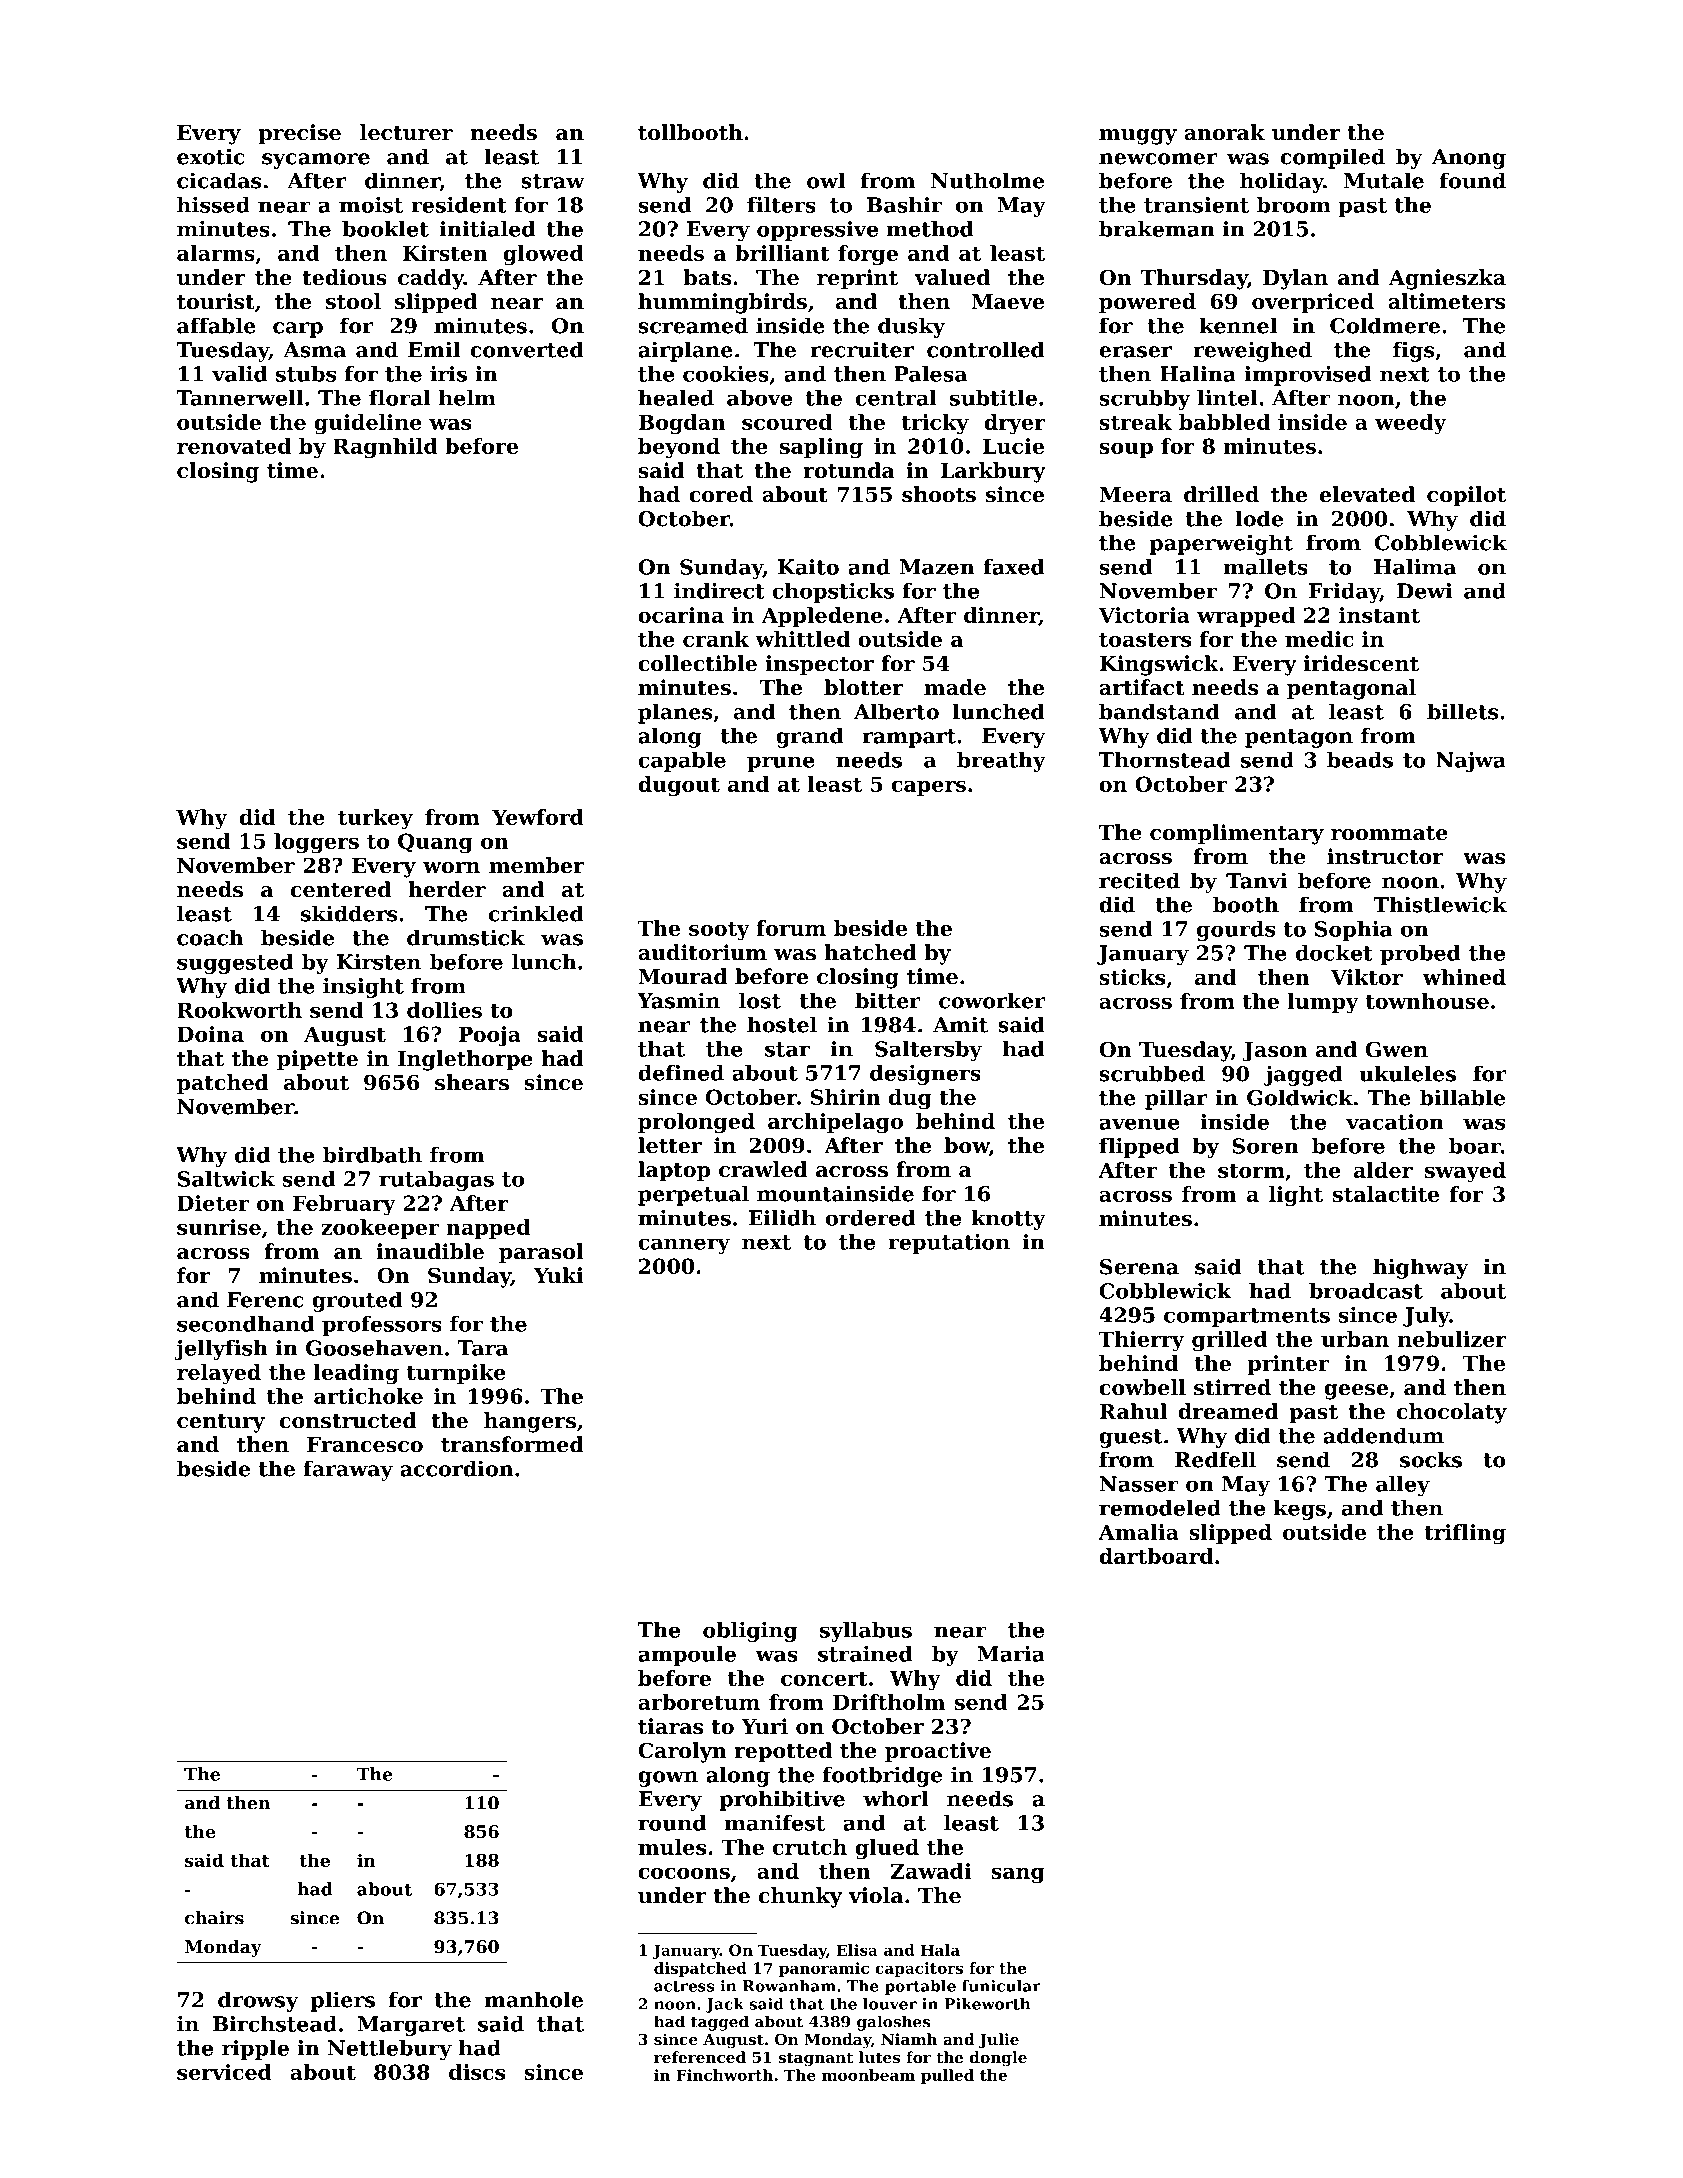 The image size is (1683, 2178). Describe the element at coordinates (375, 819) in the screenshot. I see `turkey` at that location.
